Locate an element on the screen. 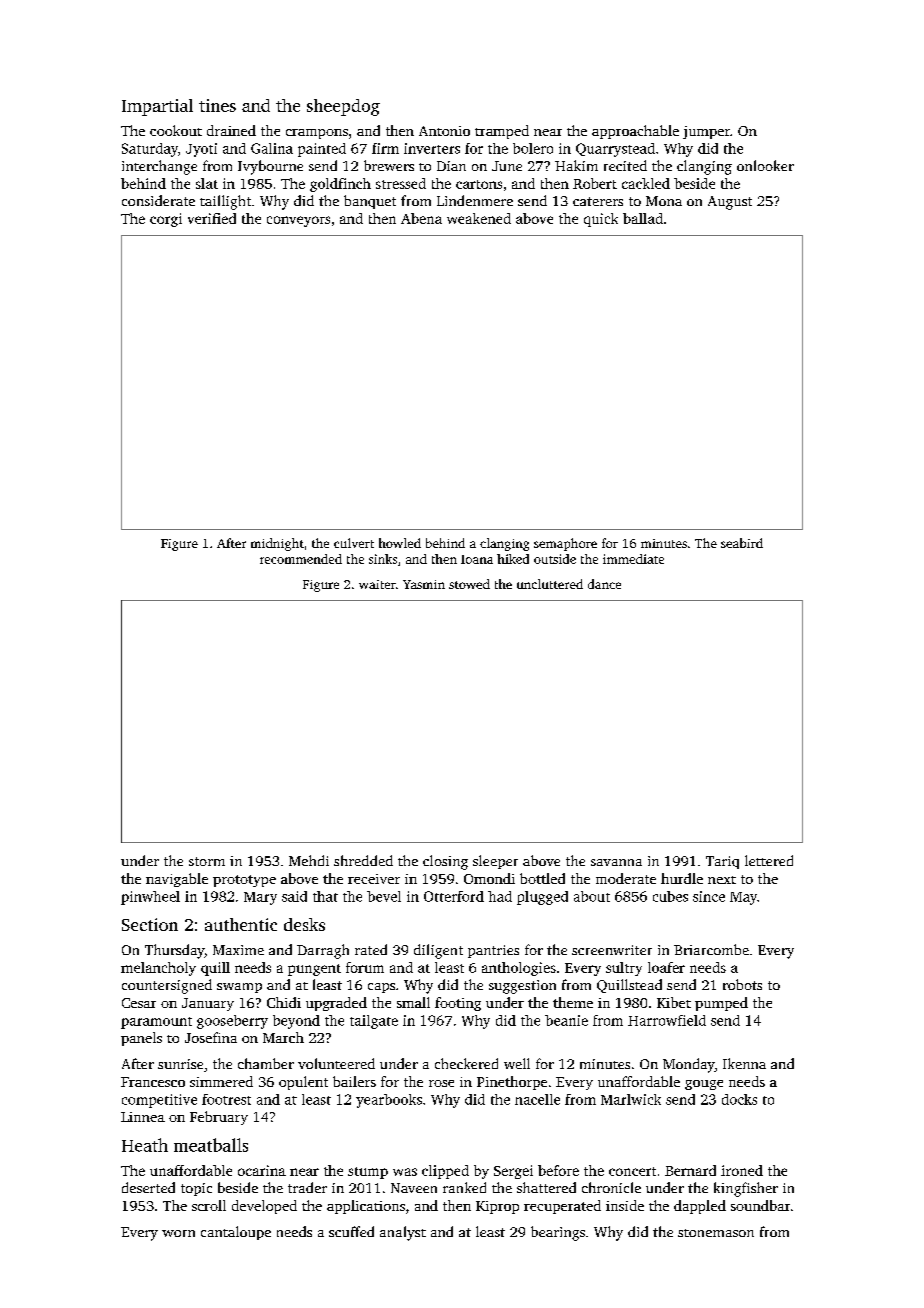 Image resolution: width=924 pixels, height=1308 pixels. analyst is located at coordinates (403, 1233).
